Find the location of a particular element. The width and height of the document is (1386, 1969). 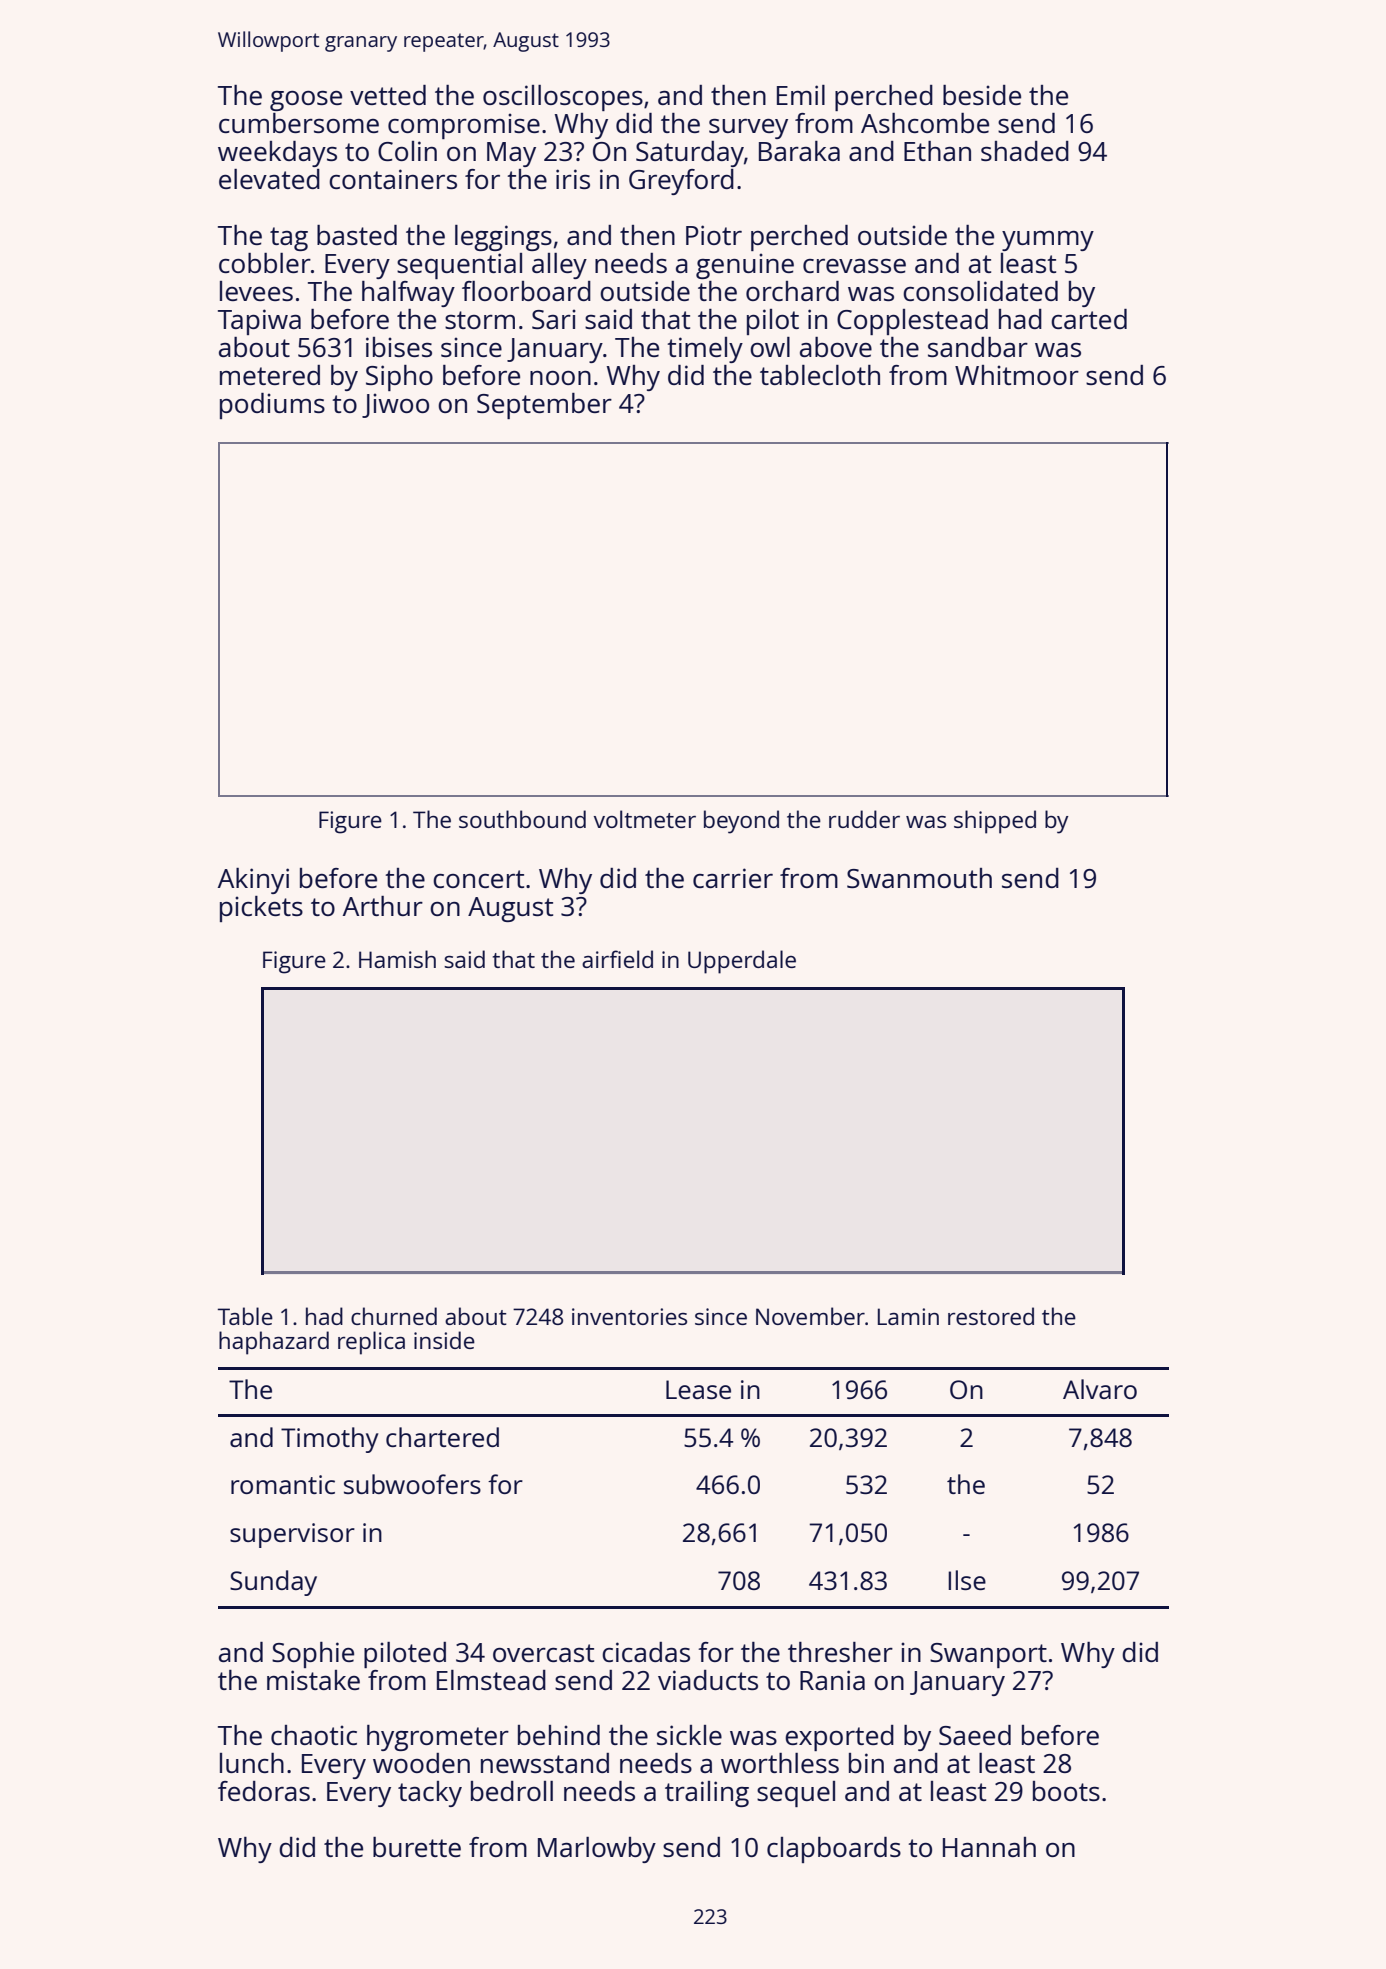

southbound is located at coordinates (522, 819).
